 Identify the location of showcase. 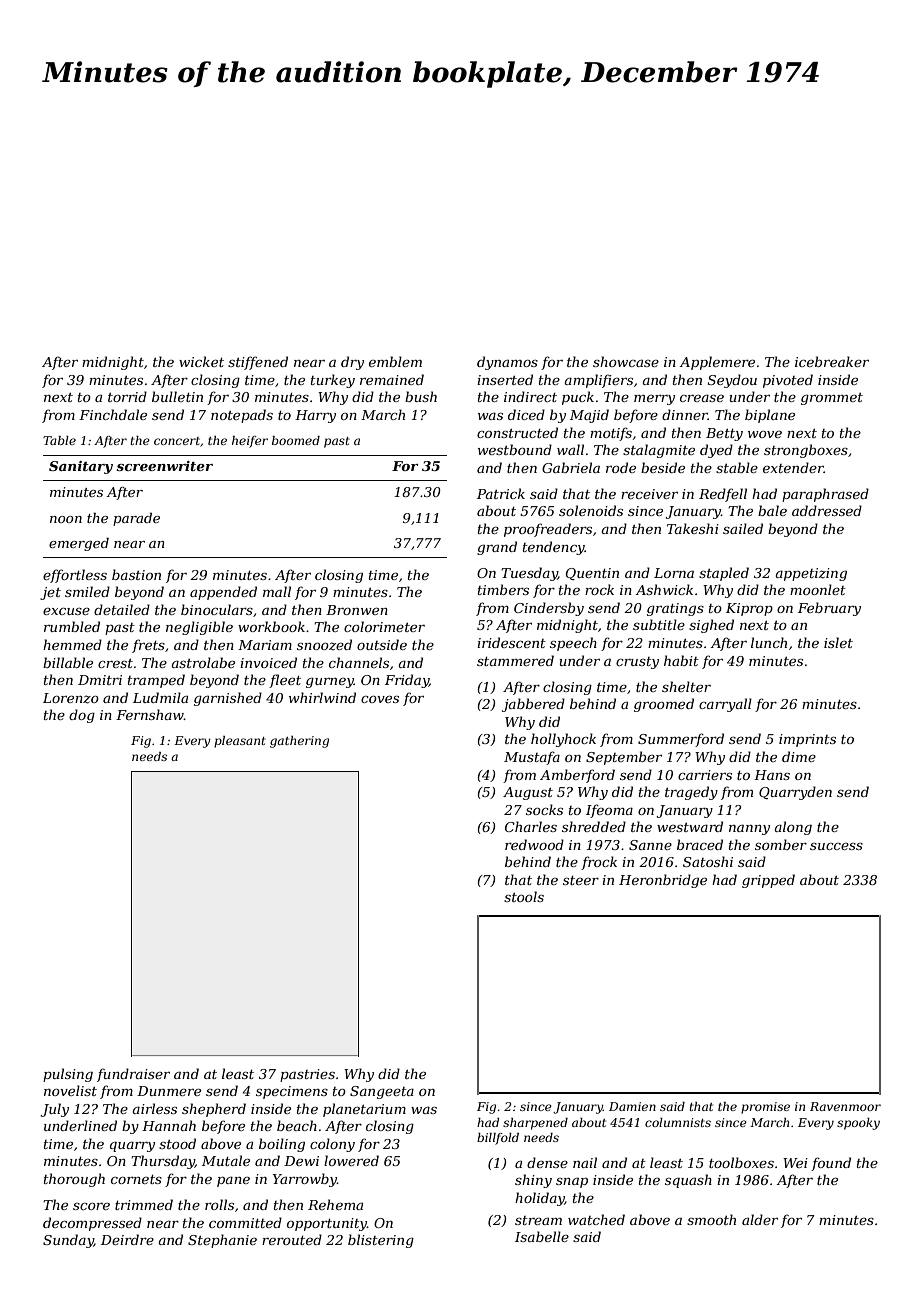
(626, 361).
